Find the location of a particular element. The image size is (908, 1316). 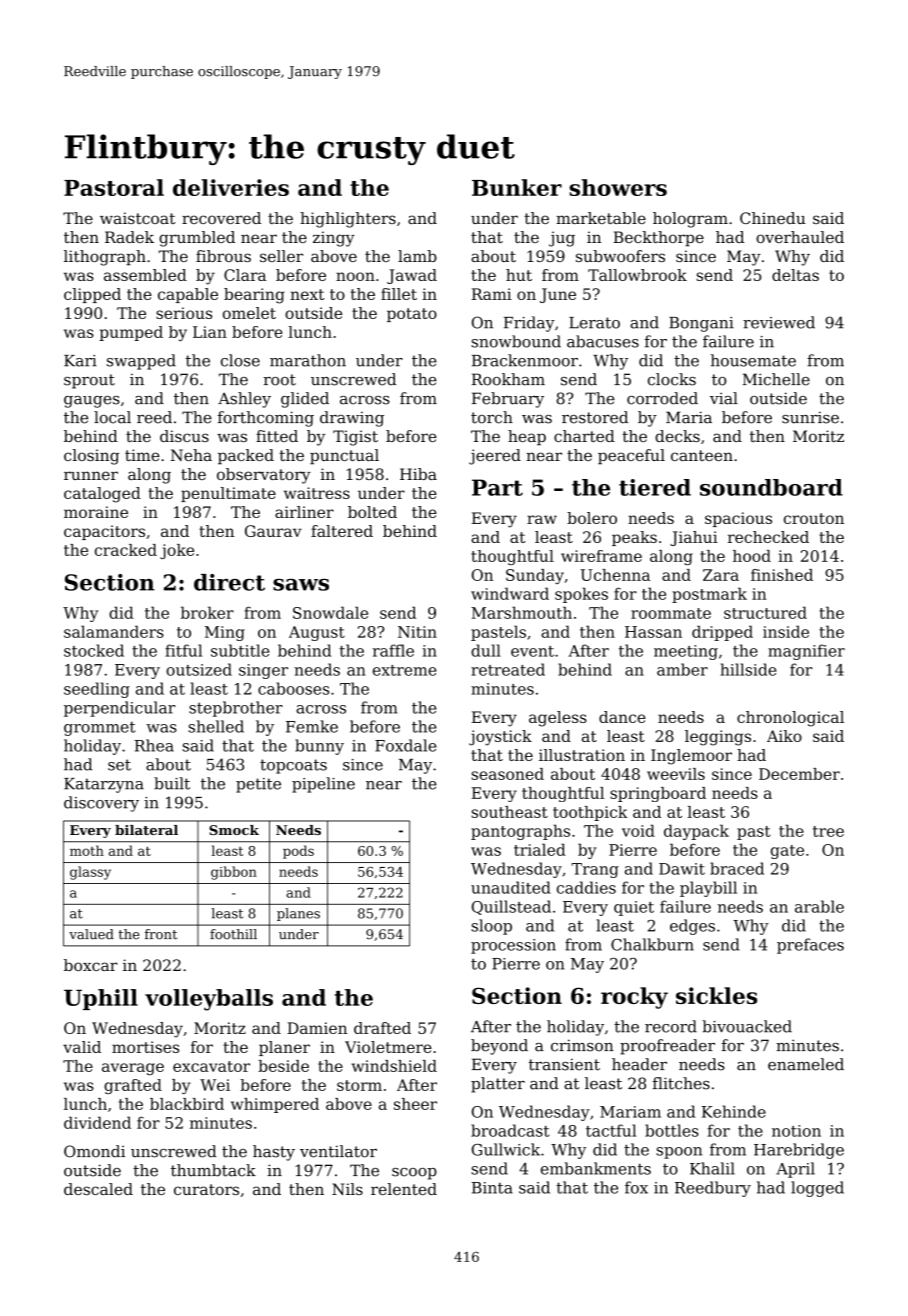

Clara is located at coordinates (245, 275).
